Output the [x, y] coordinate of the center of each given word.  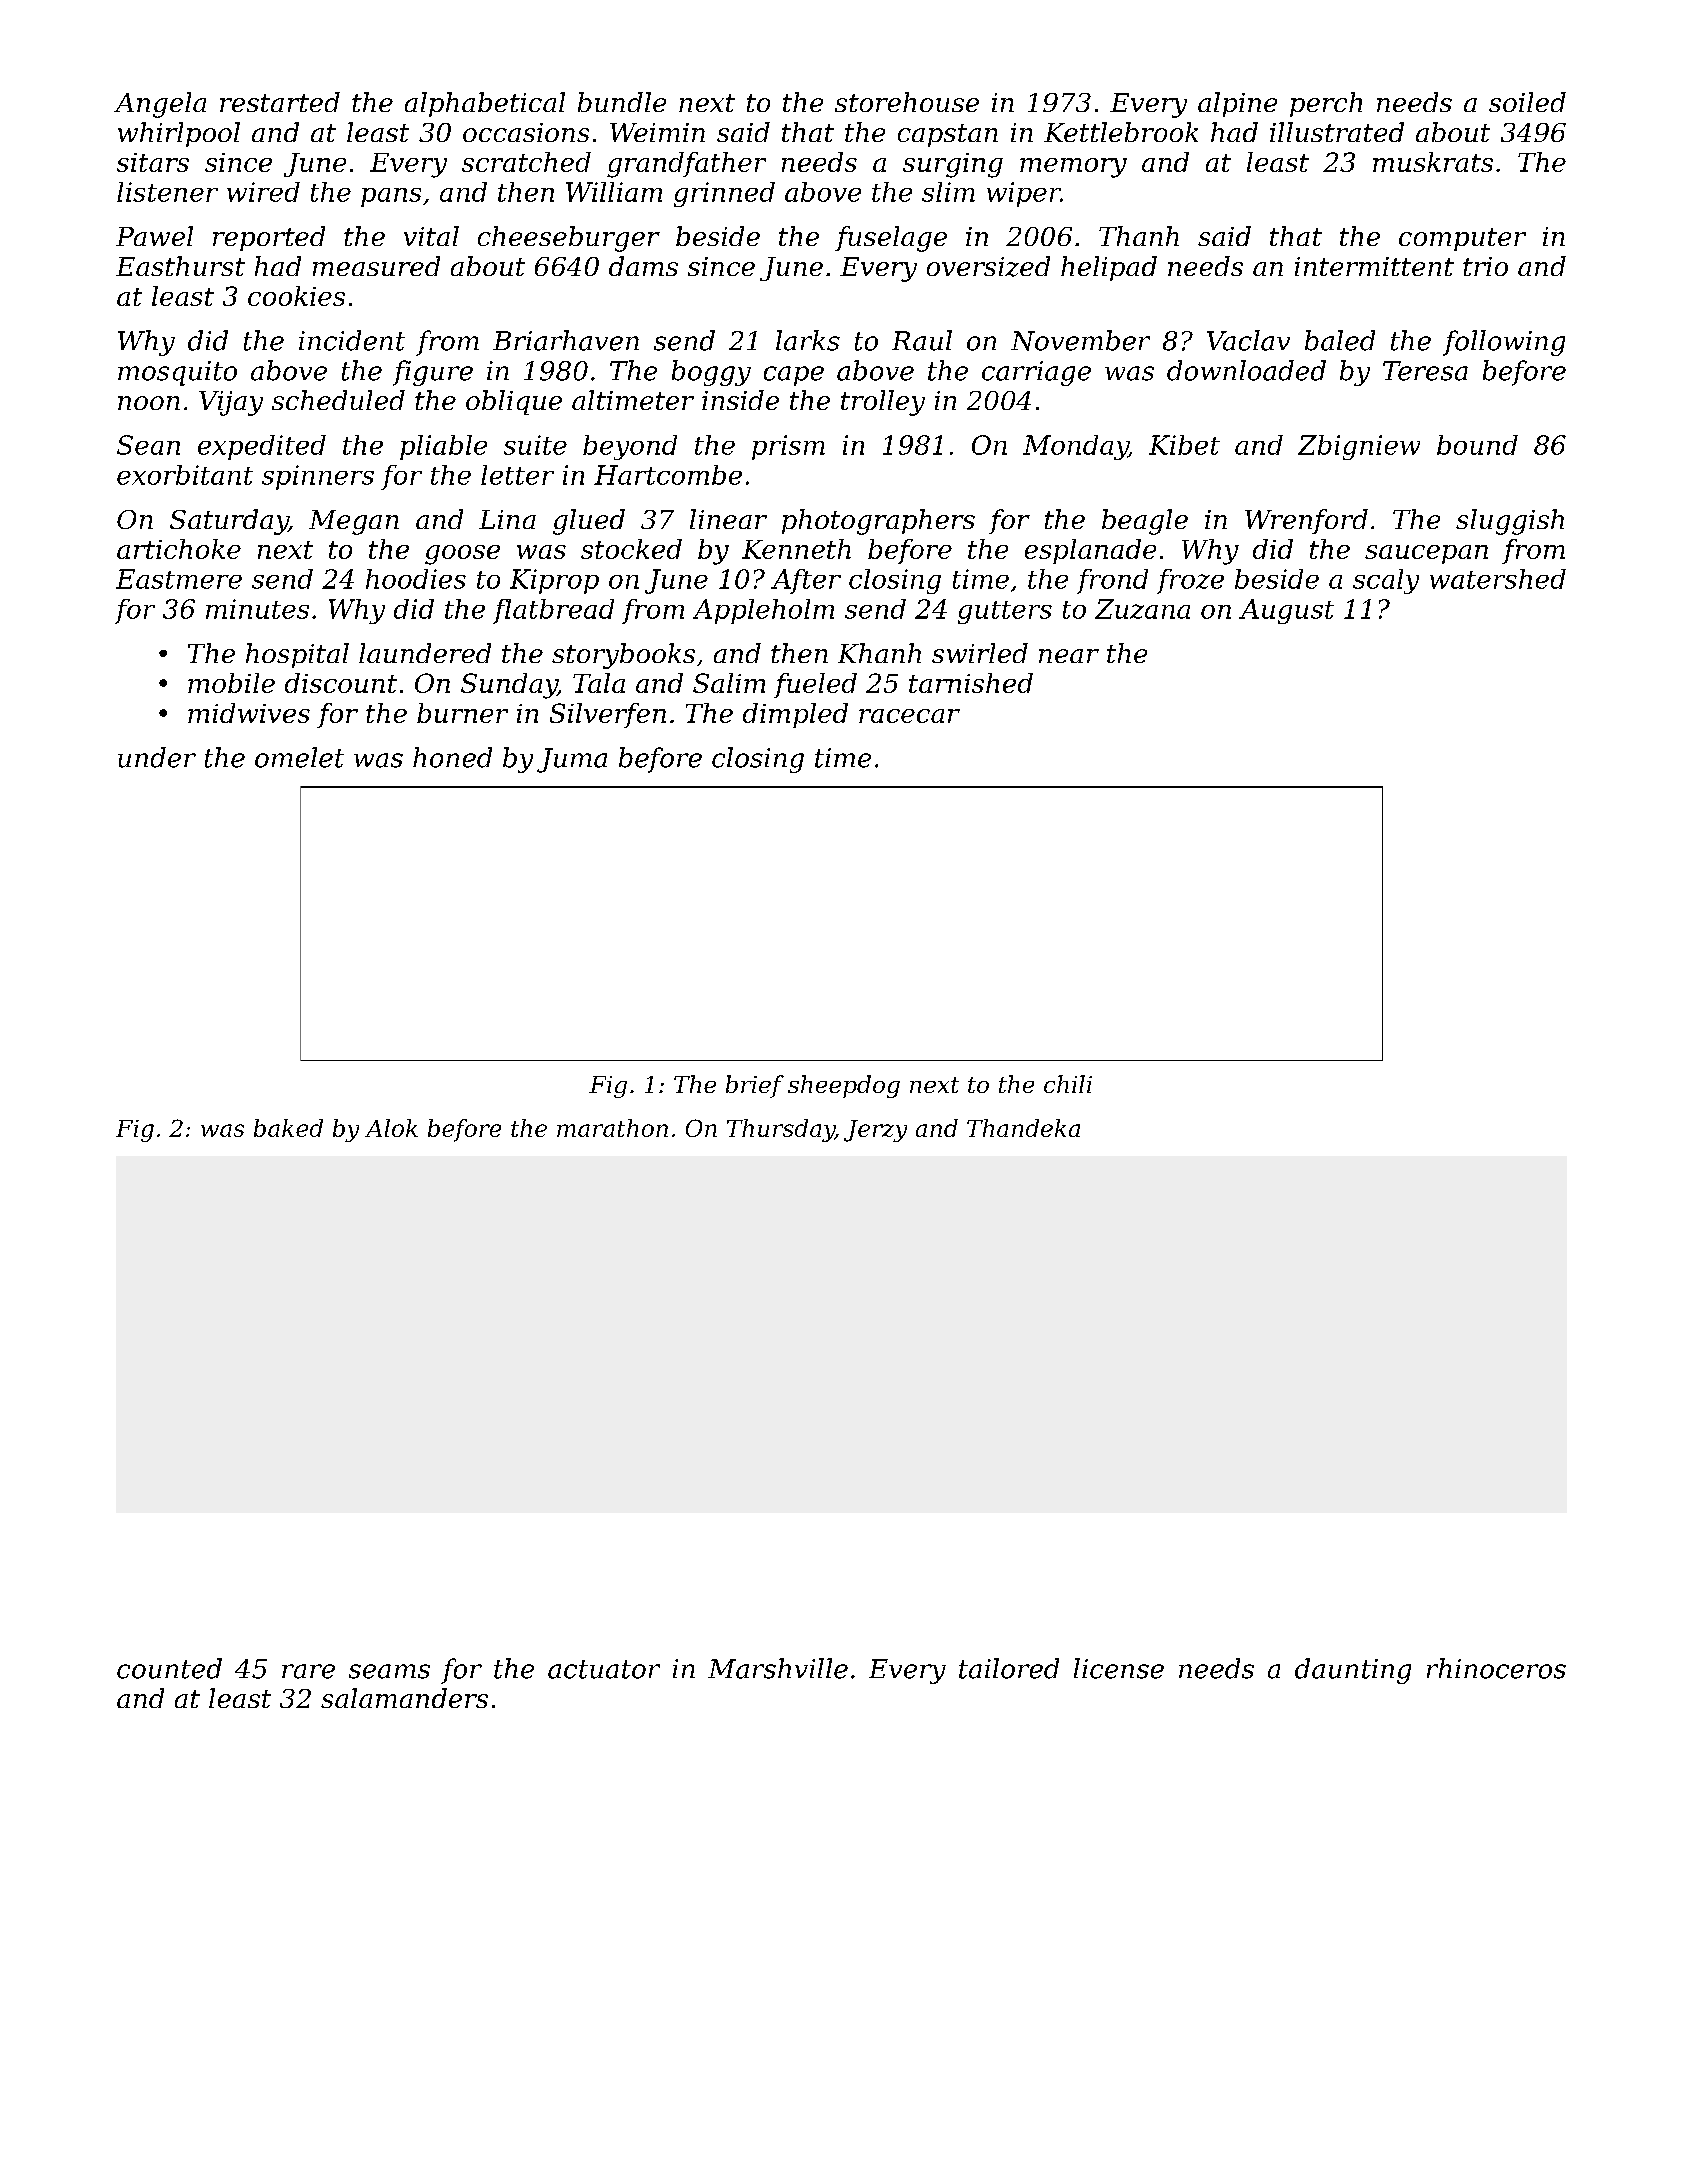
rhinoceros [1496, 1668]
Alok [391, 1128]
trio [1485, 266]
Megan [354, 522]
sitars [153, 162]
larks [808, 340]
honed [452, 757]
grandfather [686, 165]
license [1119, 1668]
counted [169, 1668]
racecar [909, 716]
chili [1068, 1084]
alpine [1237, 104]
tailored [1009, 1668]
